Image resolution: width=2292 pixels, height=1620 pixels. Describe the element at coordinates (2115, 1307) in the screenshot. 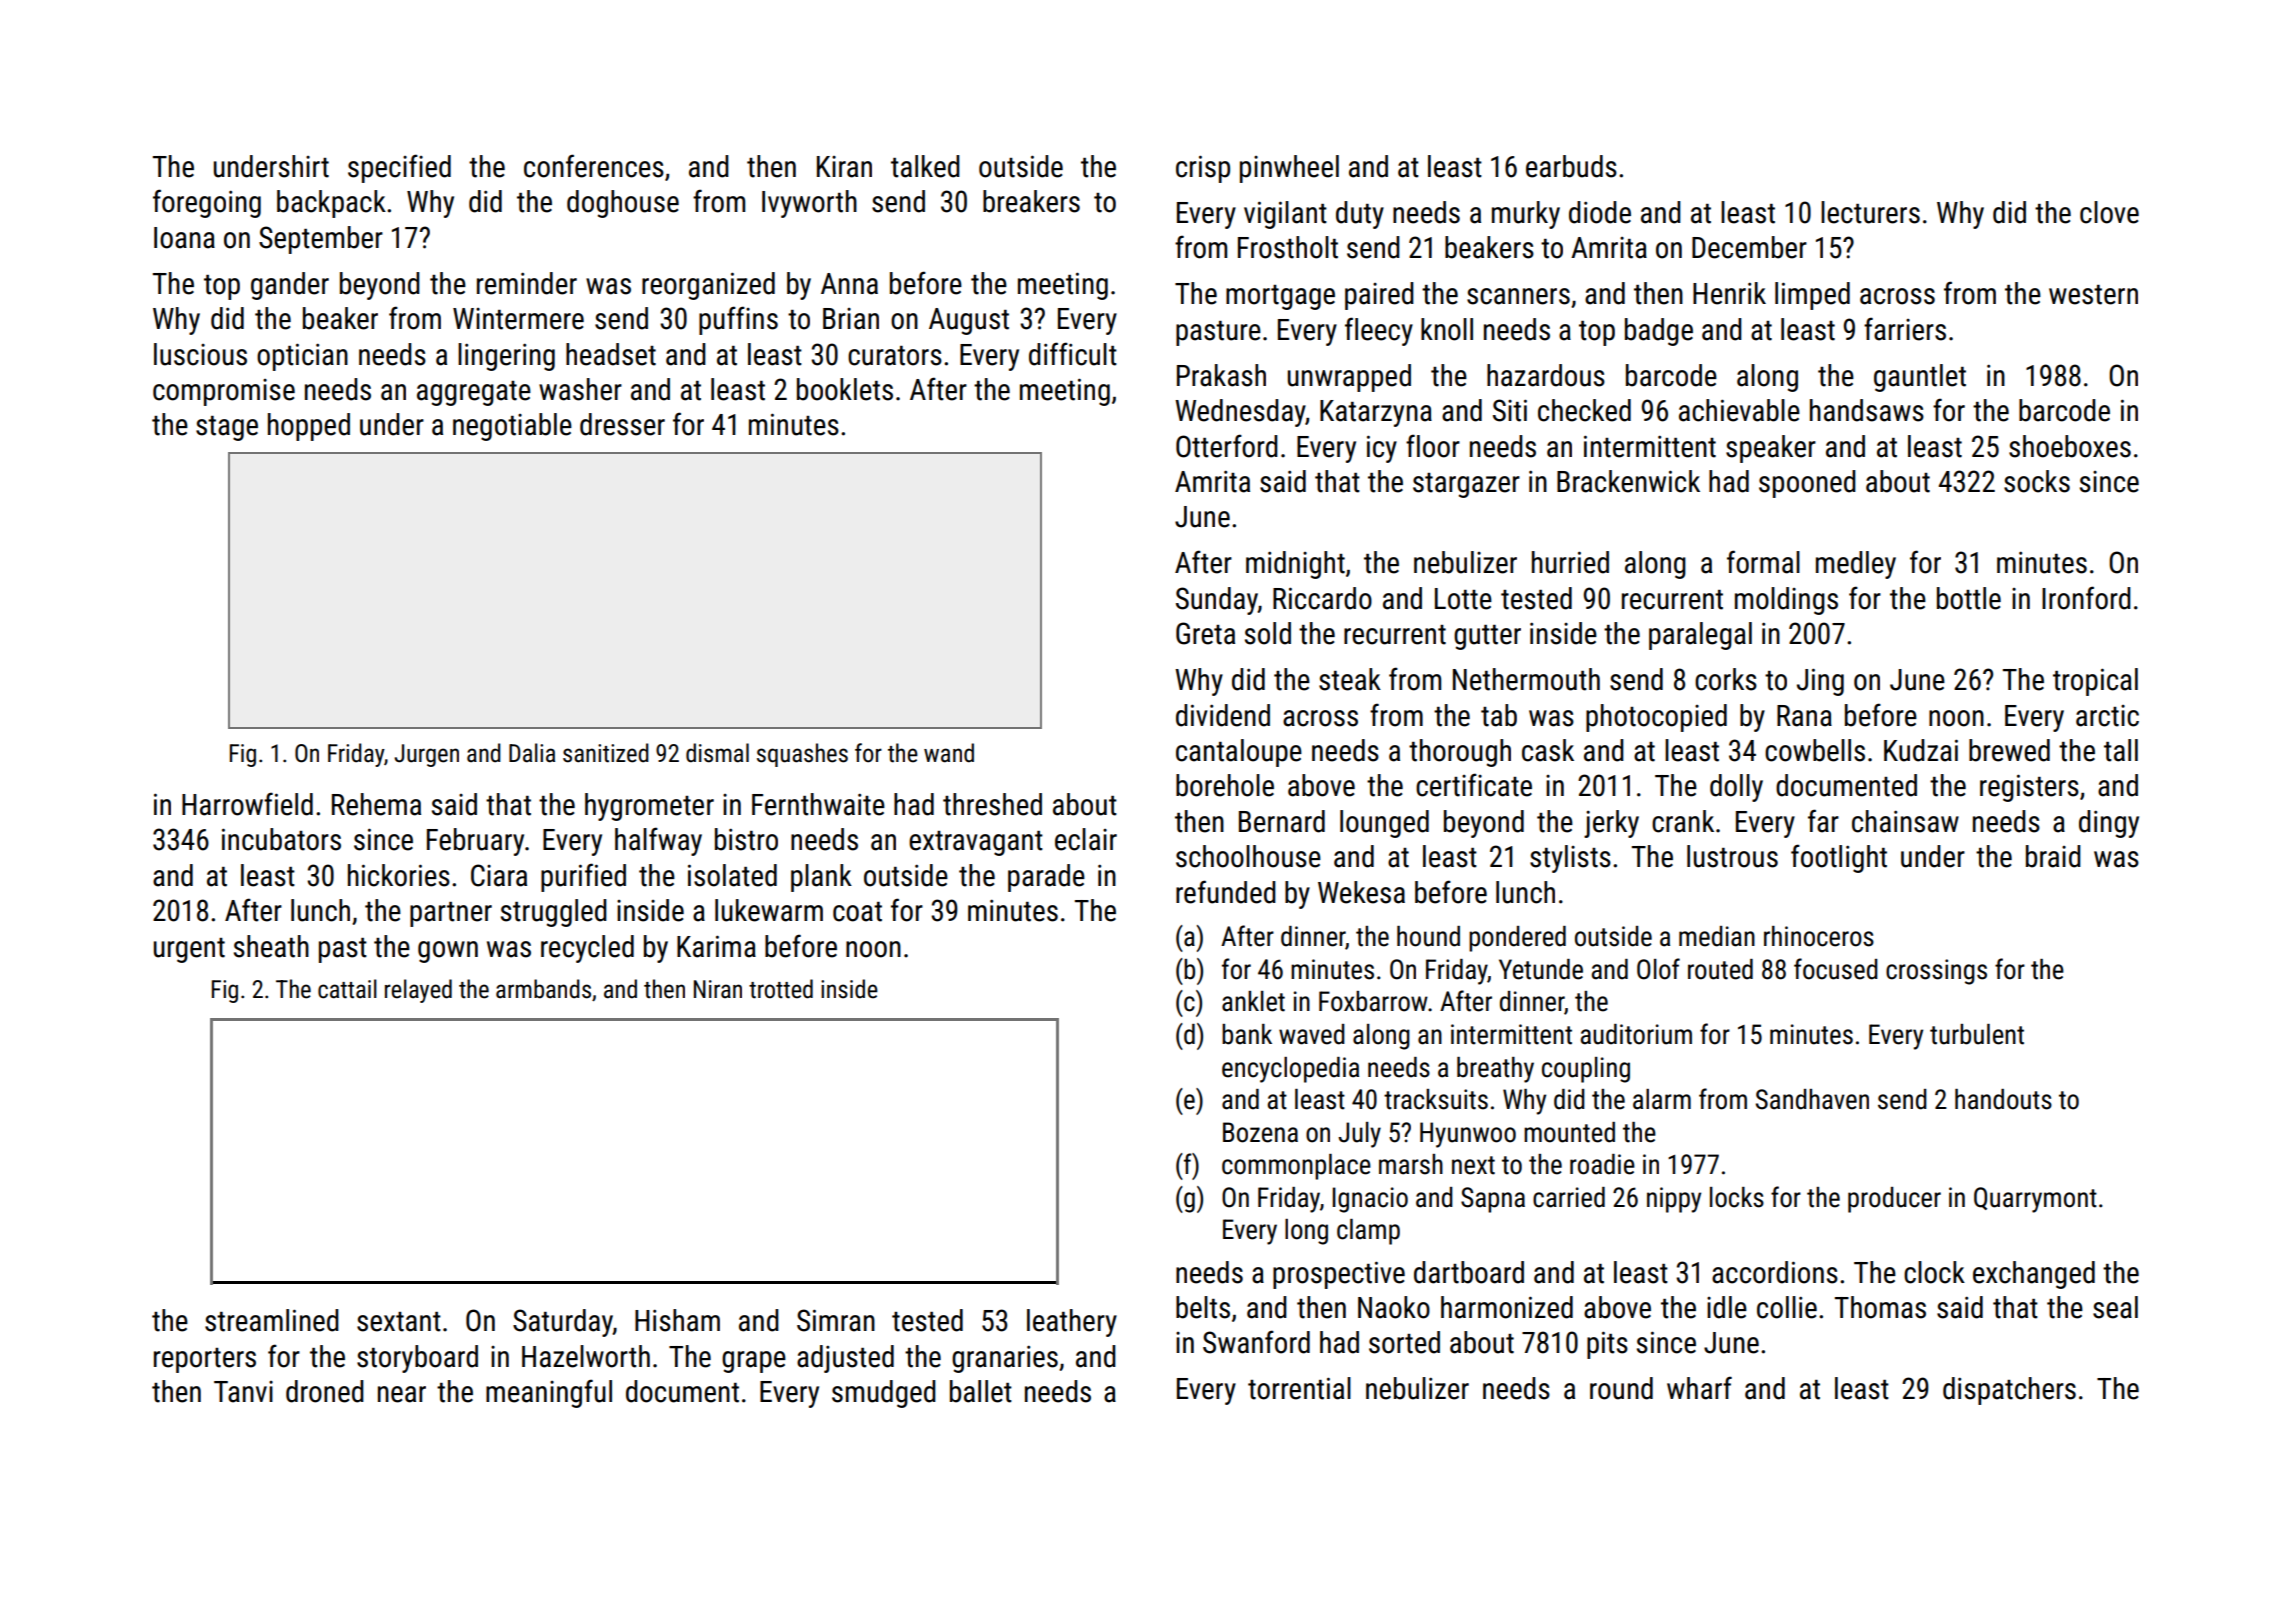

I see `seal` at that location.
